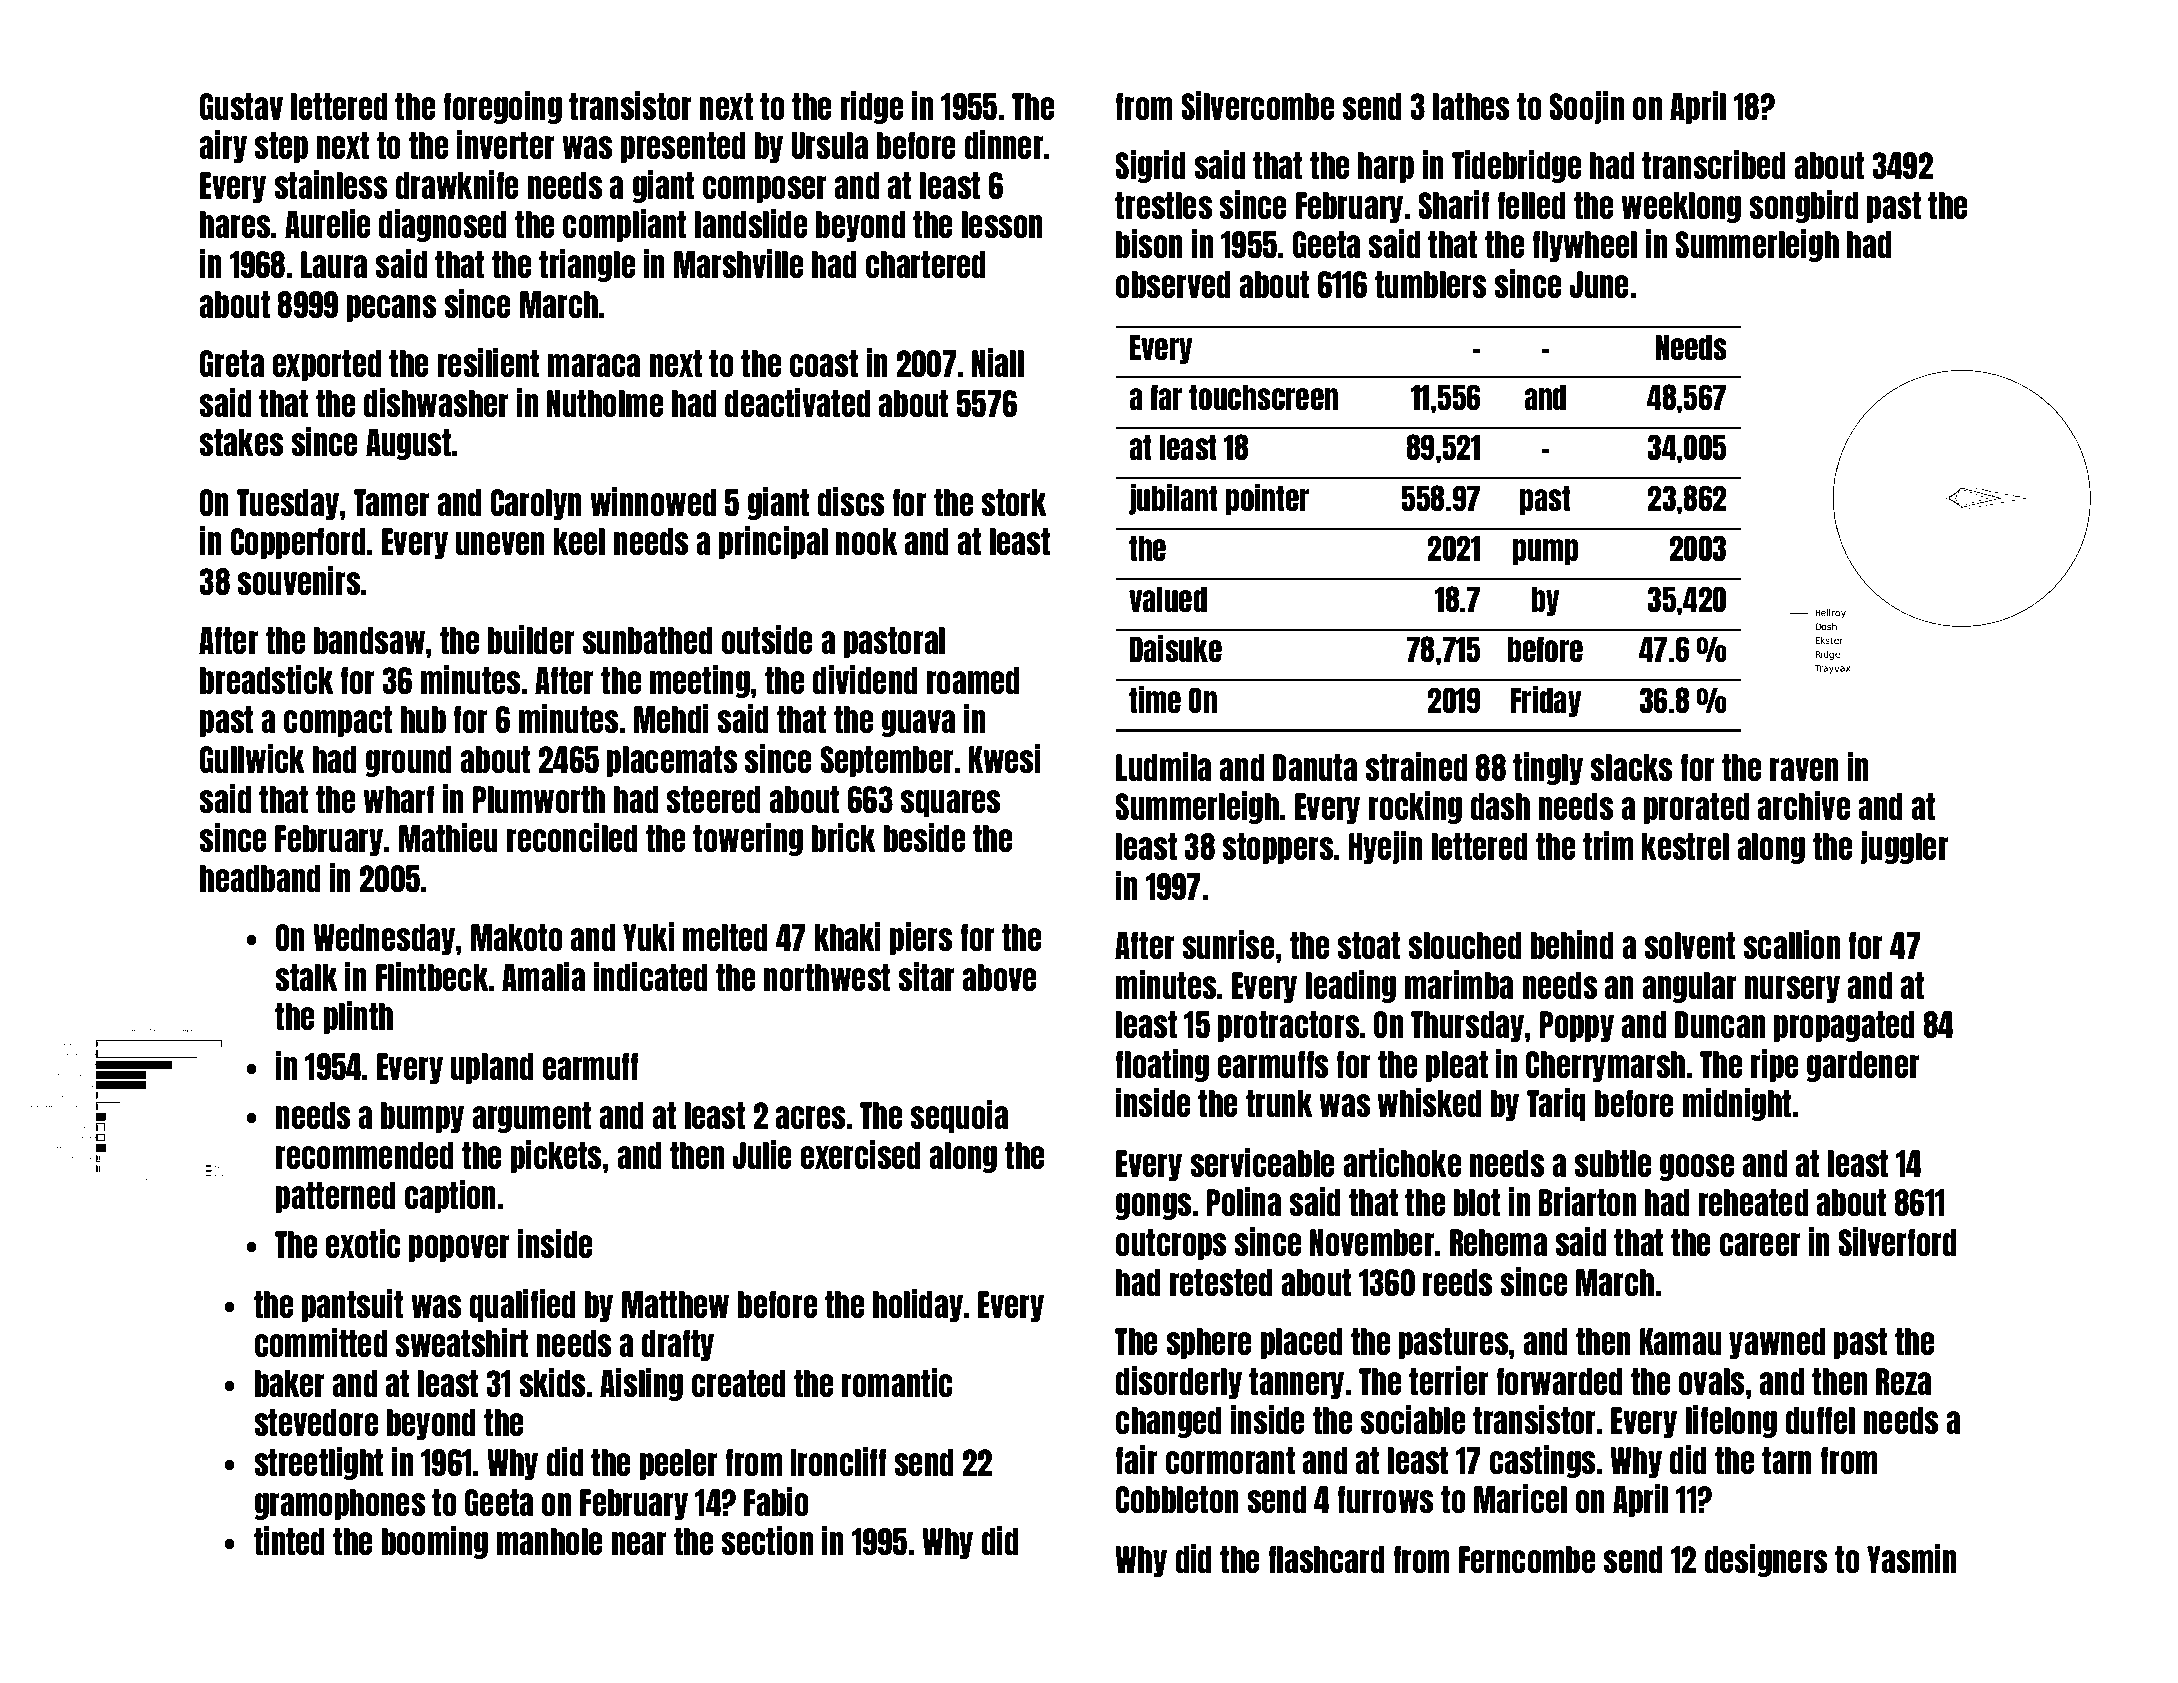  What do you see at coordinates (1315, 767) in the document?
I see `Danuta` at bounding box center [1315, 767].
